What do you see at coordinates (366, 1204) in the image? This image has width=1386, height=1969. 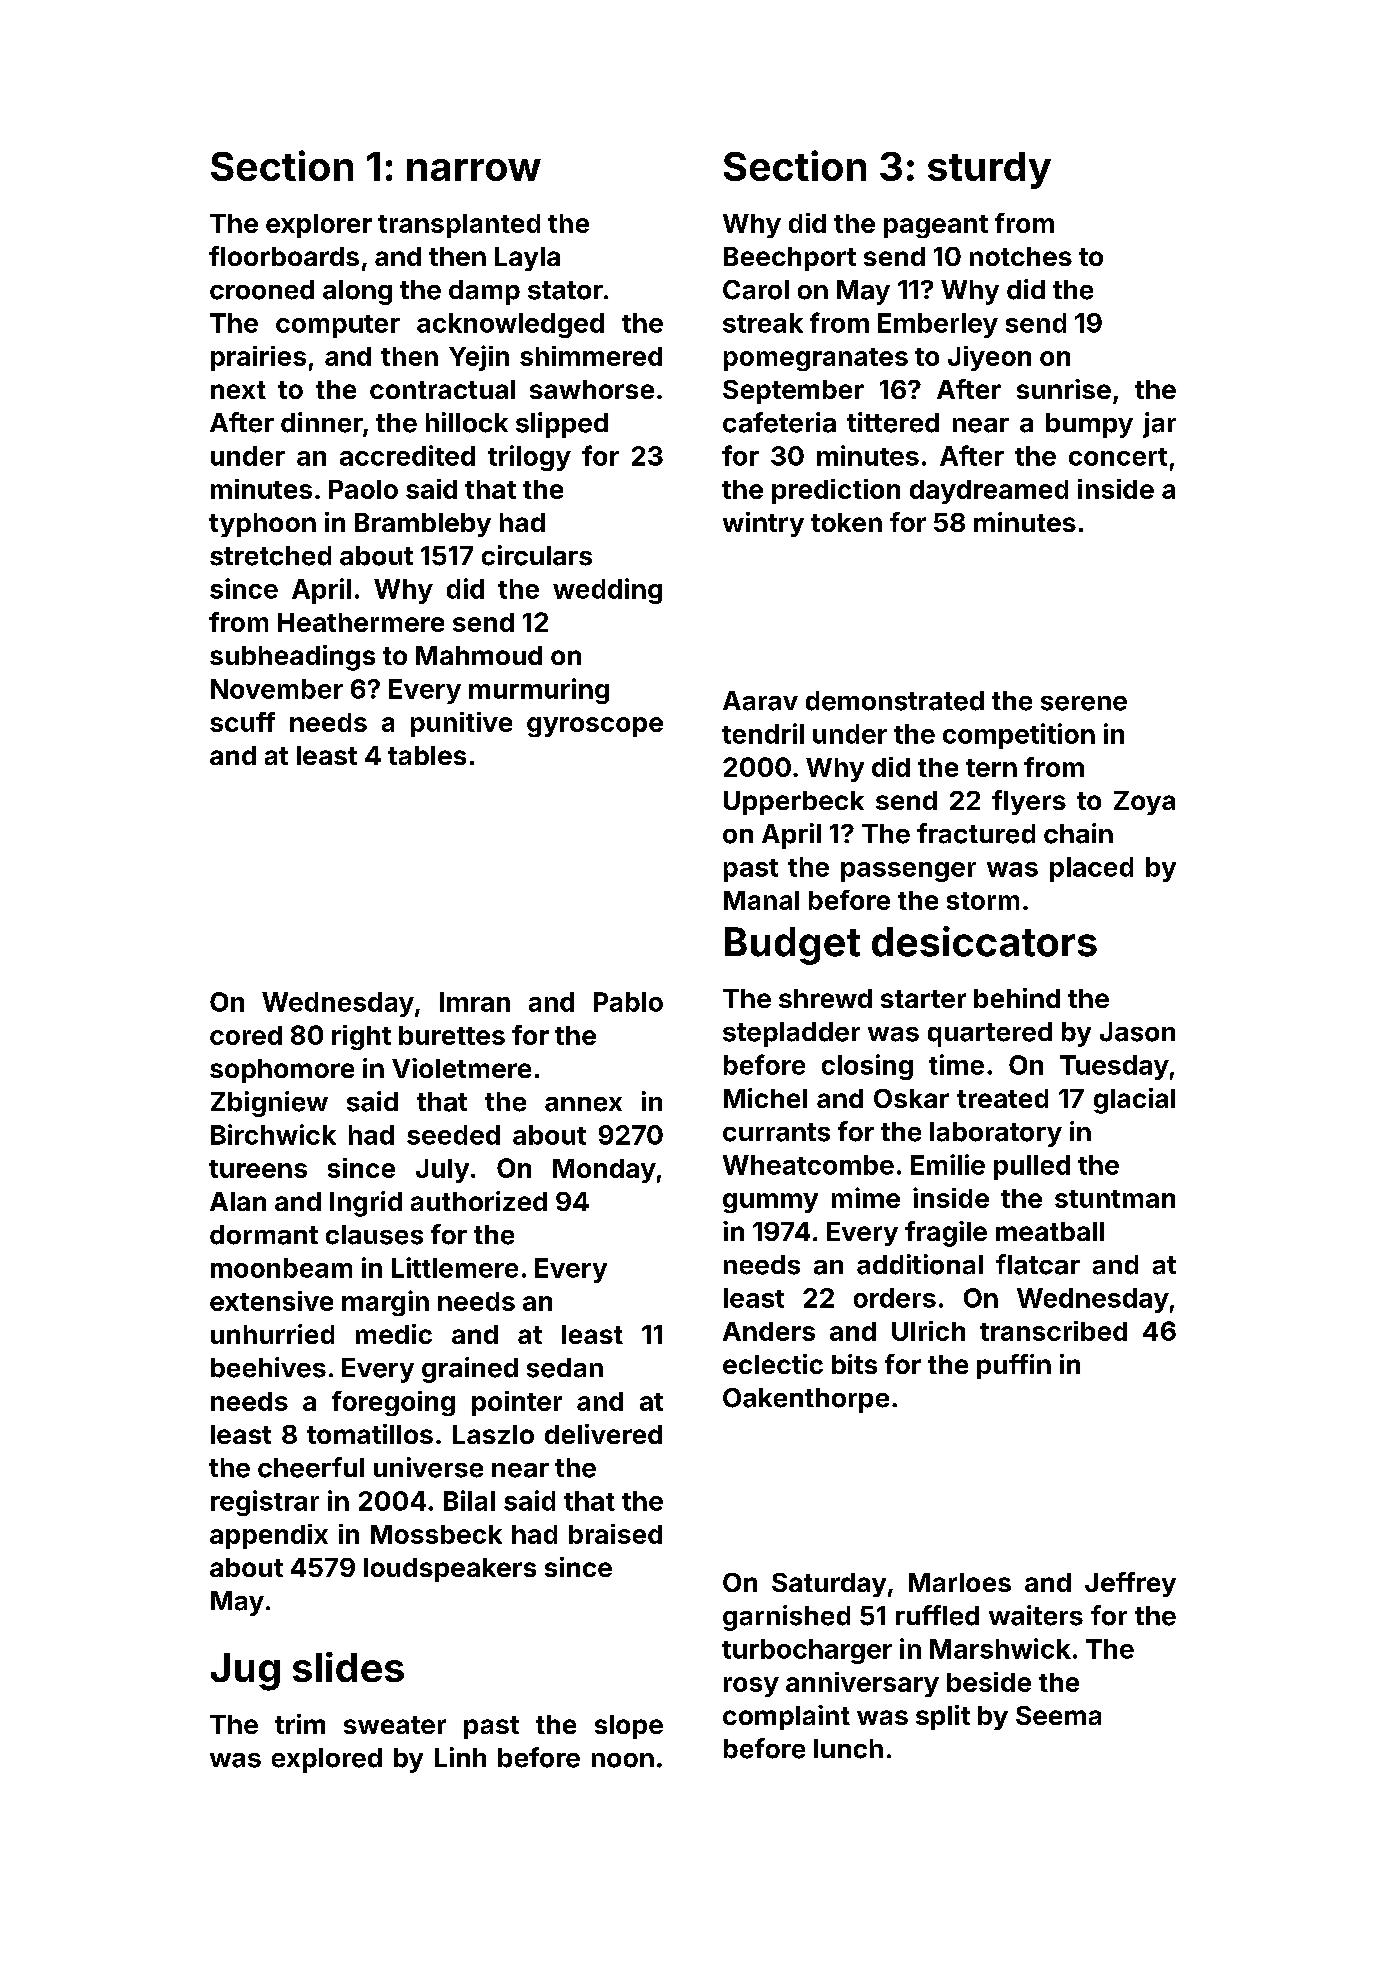 I see `Ingrid` at bounding box center [366, 1204].
